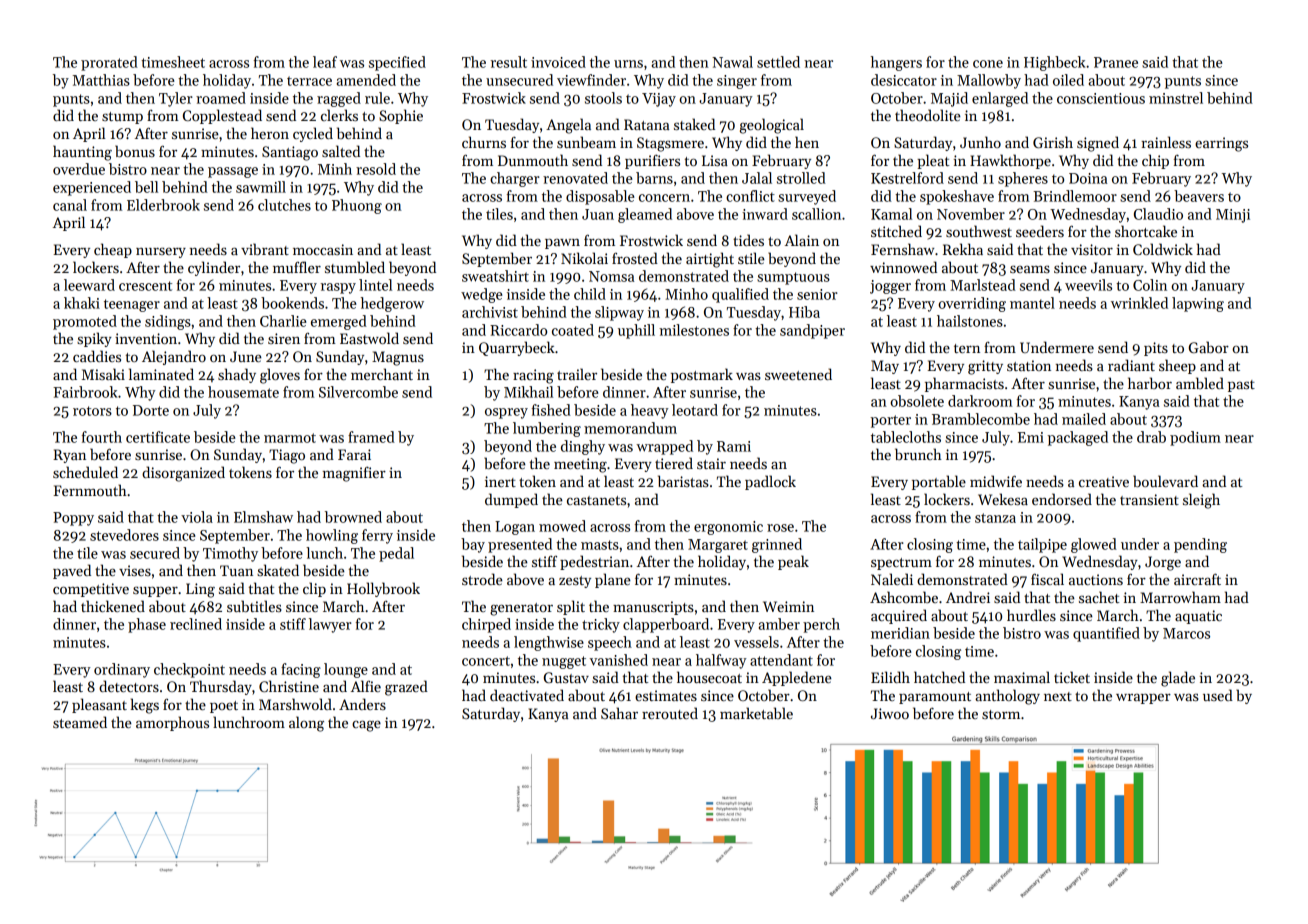  Describe the element at coordinates (113, 606) in the screenshot. I see `thickened` at that location.
